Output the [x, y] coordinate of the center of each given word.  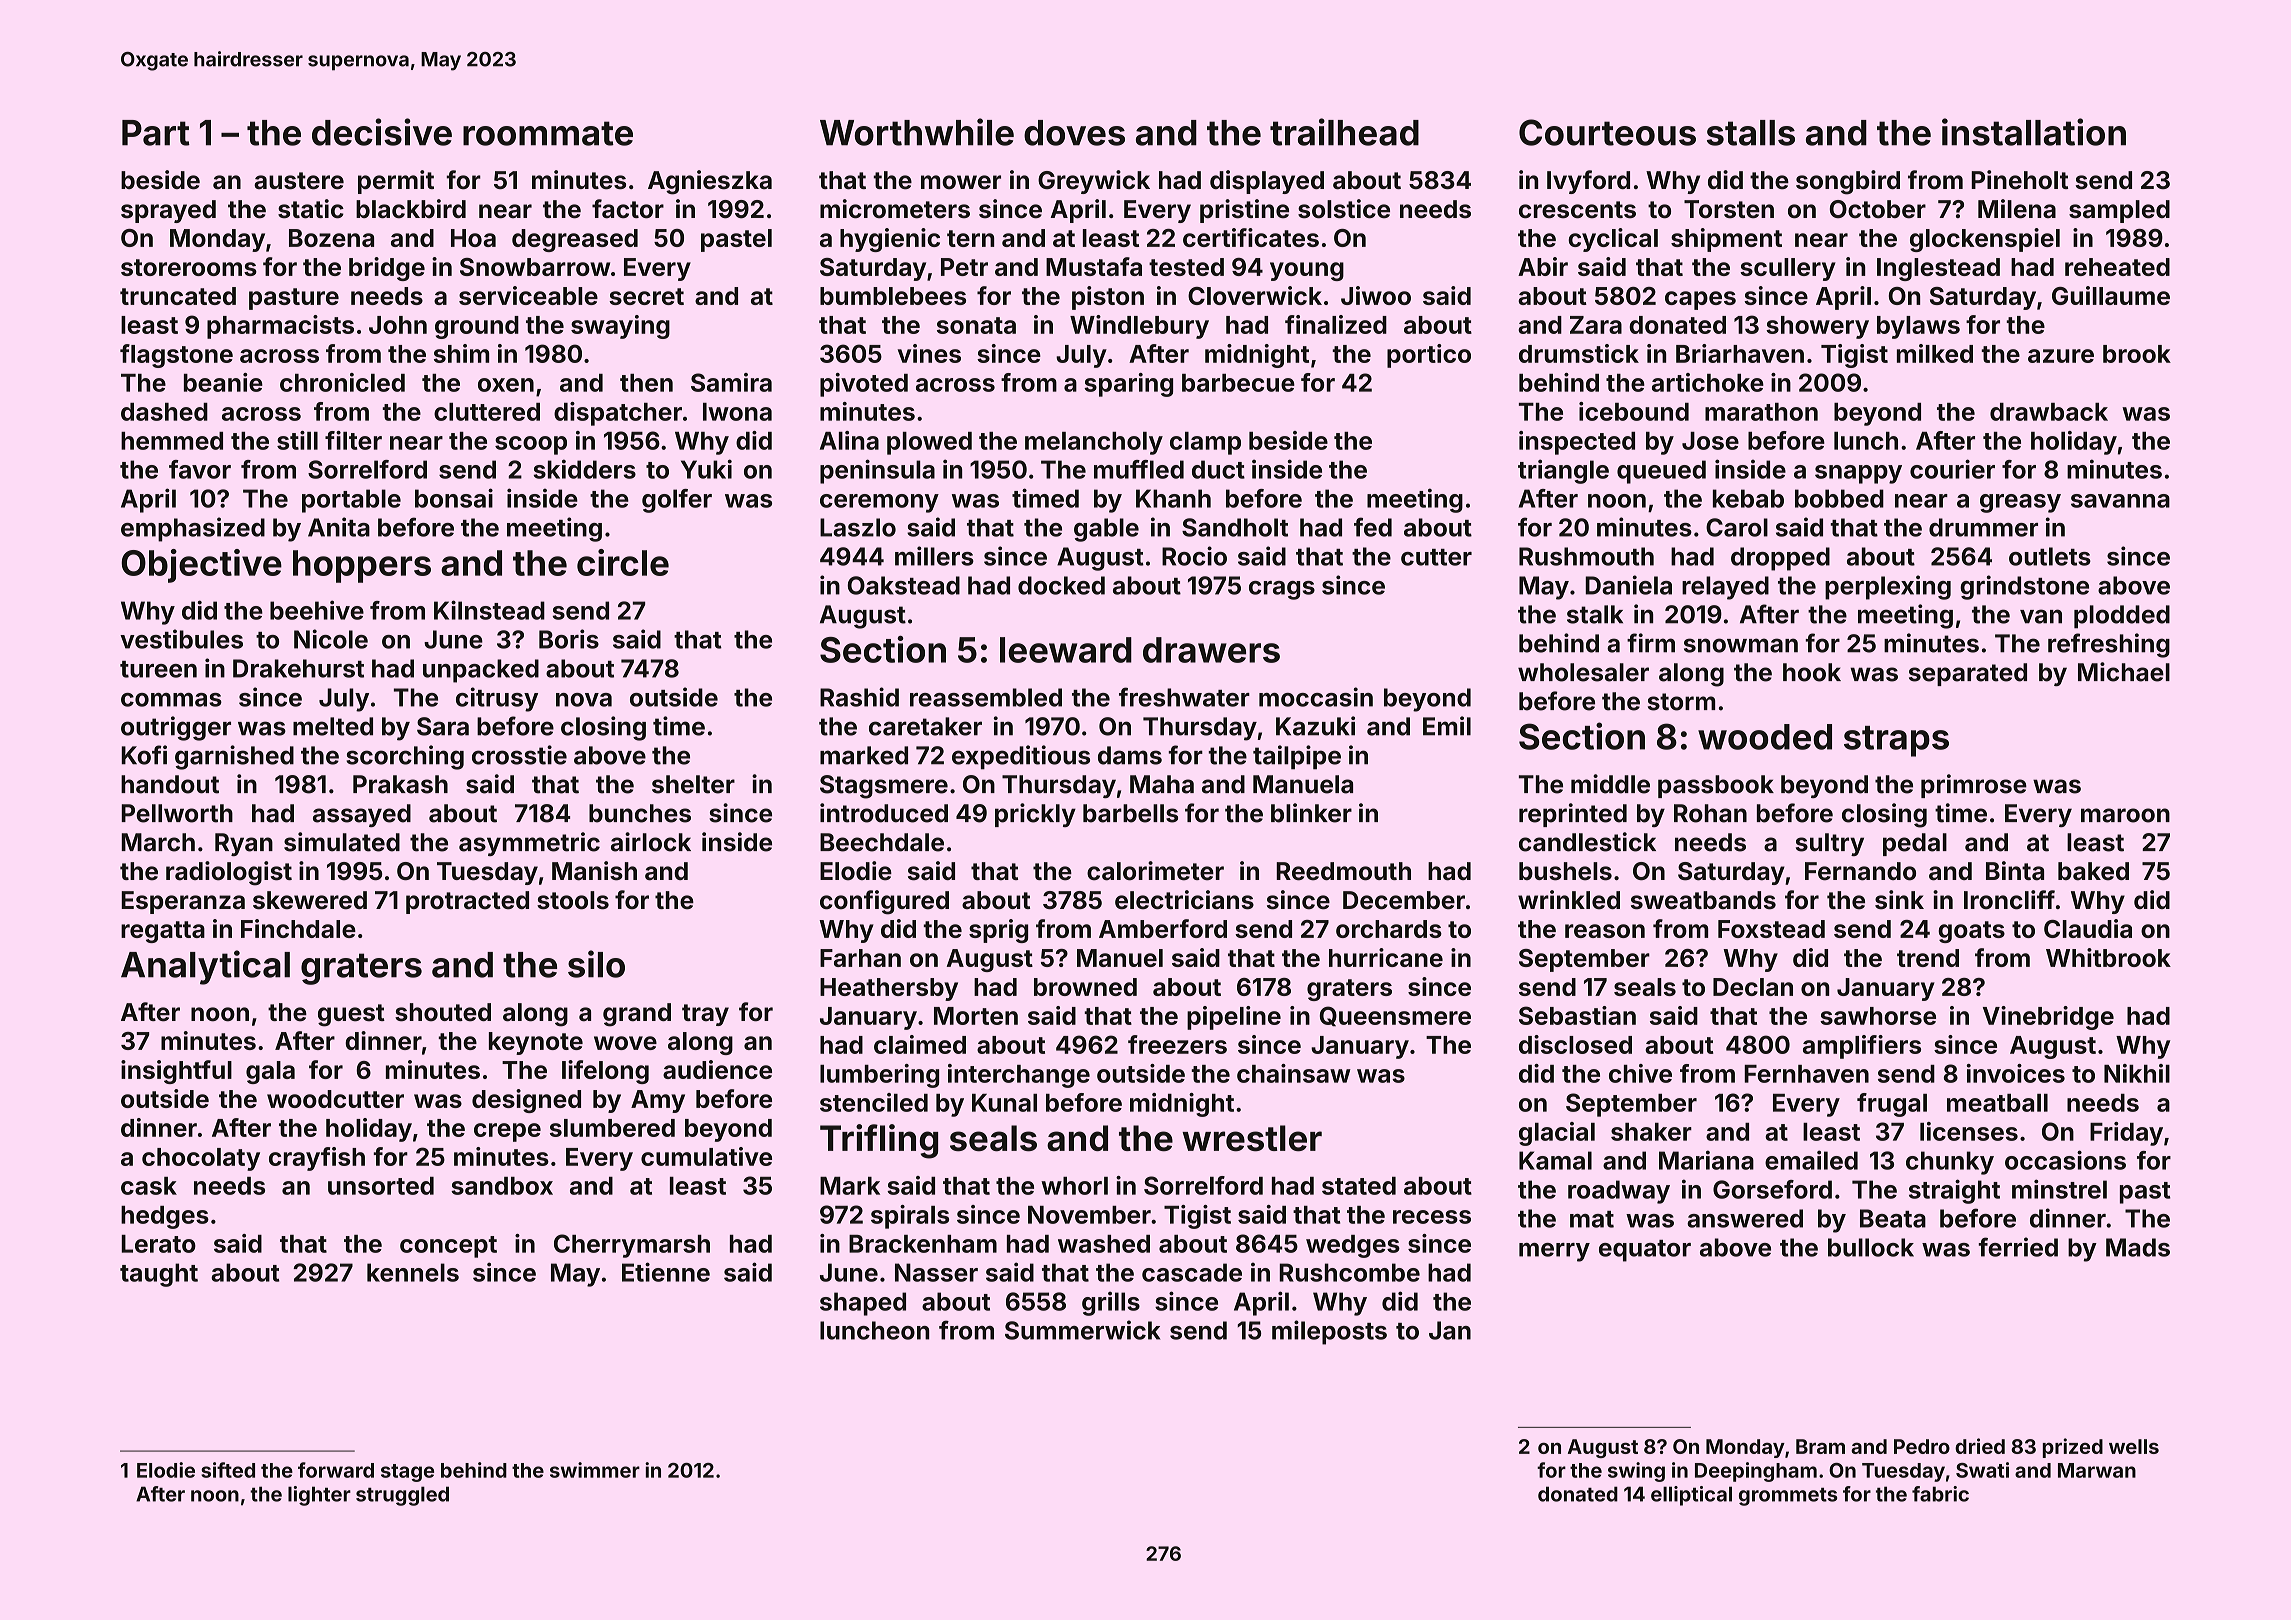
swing [1636, 1472]
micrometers [895, 209]
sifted [228, 1470]
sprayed [168, 211]
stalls [1751, 133]
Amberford [1163, 928]
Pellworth [177, 813]
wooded [1765, 737]
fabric [1940, 1494]
